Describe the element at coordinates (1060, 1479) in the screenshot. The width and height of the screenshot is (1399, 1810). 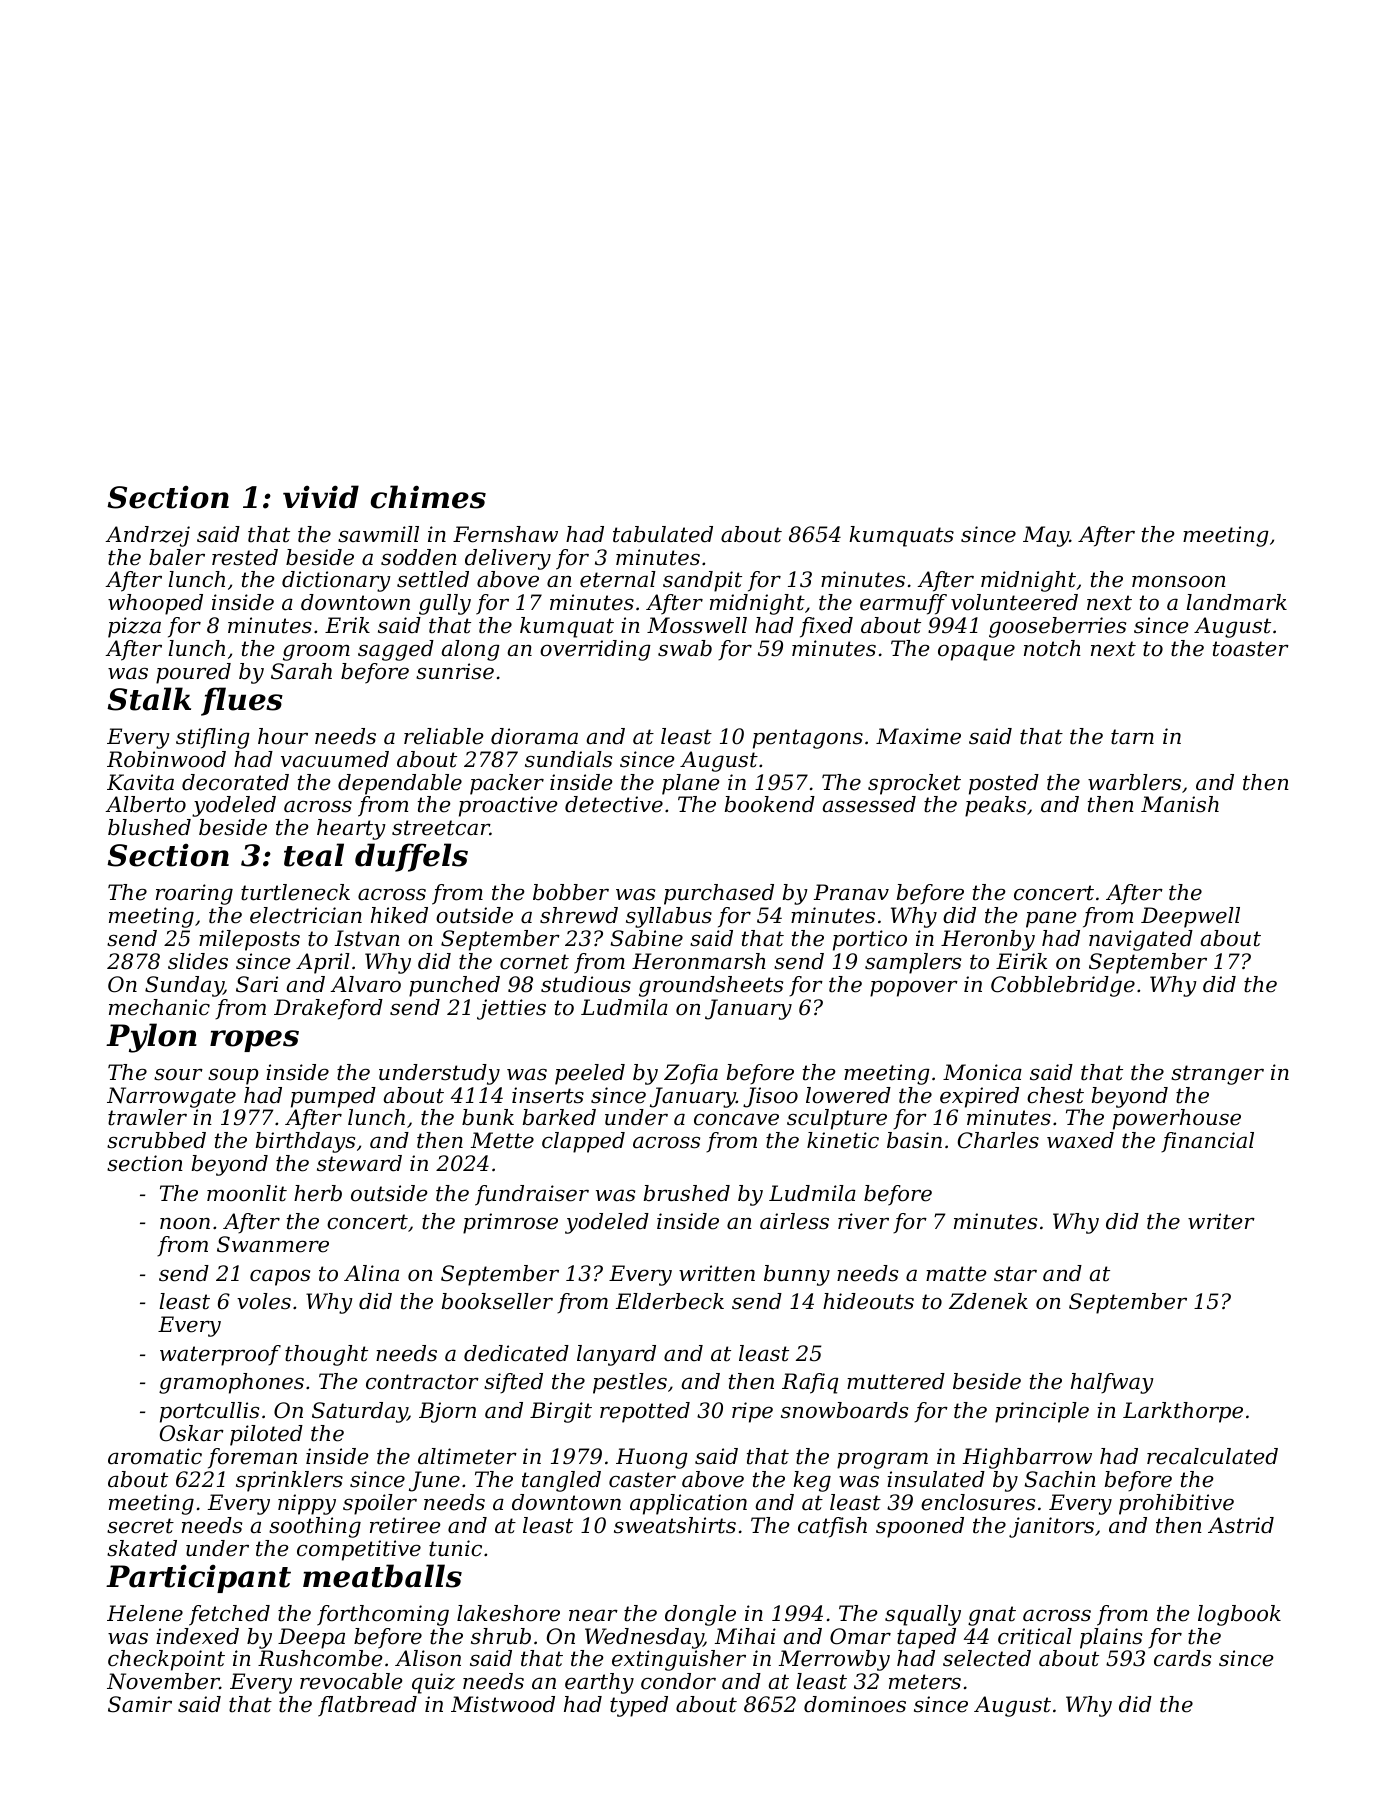
I see `Sachin` at that location.
